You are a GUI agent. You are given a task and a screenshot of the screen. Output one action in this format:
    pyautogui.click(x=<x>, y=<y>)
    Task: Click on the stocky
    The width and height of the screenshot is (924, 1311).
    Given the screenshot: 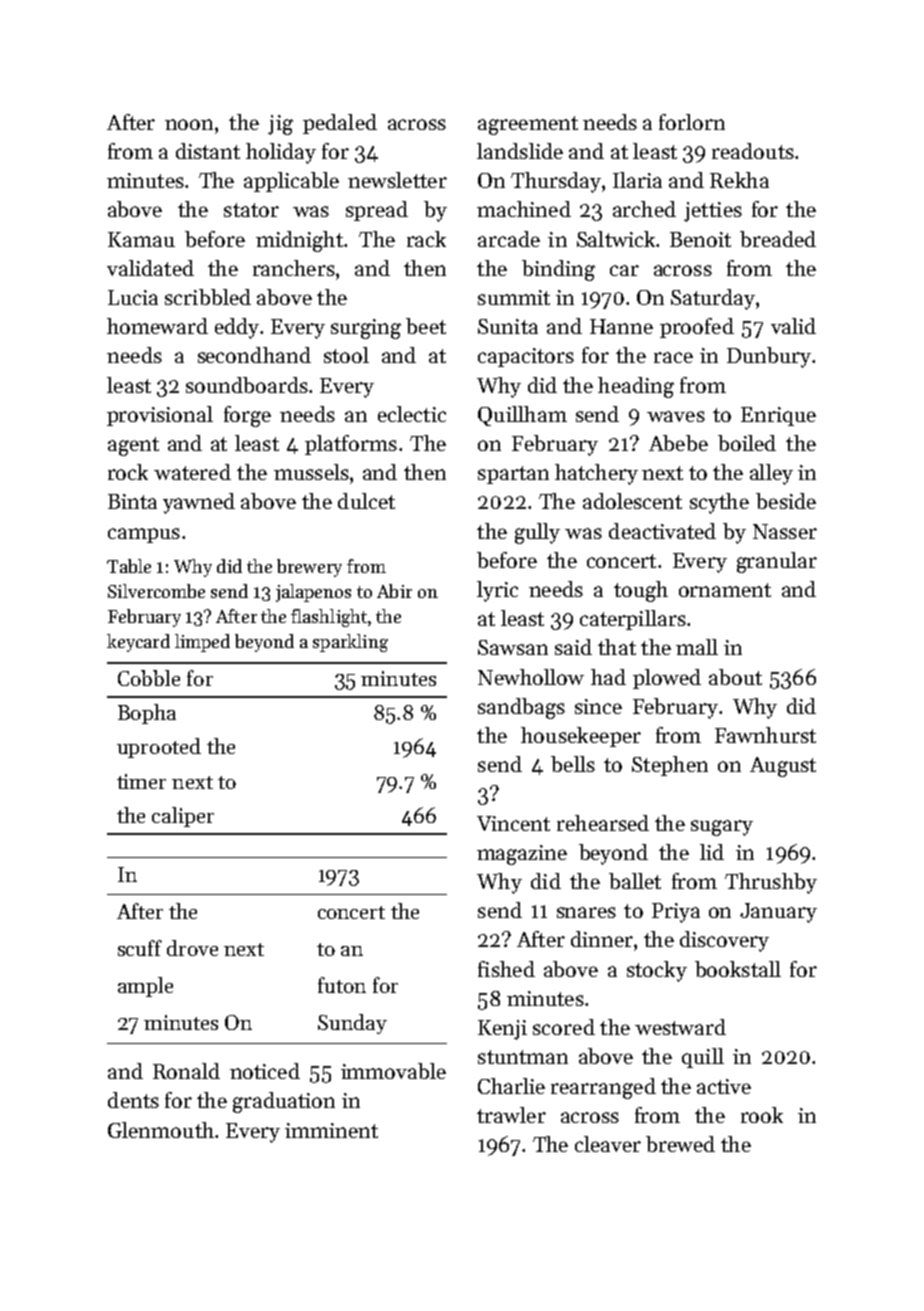 What is the action you would take?
    pyautogui.click(x=657, y=971)
